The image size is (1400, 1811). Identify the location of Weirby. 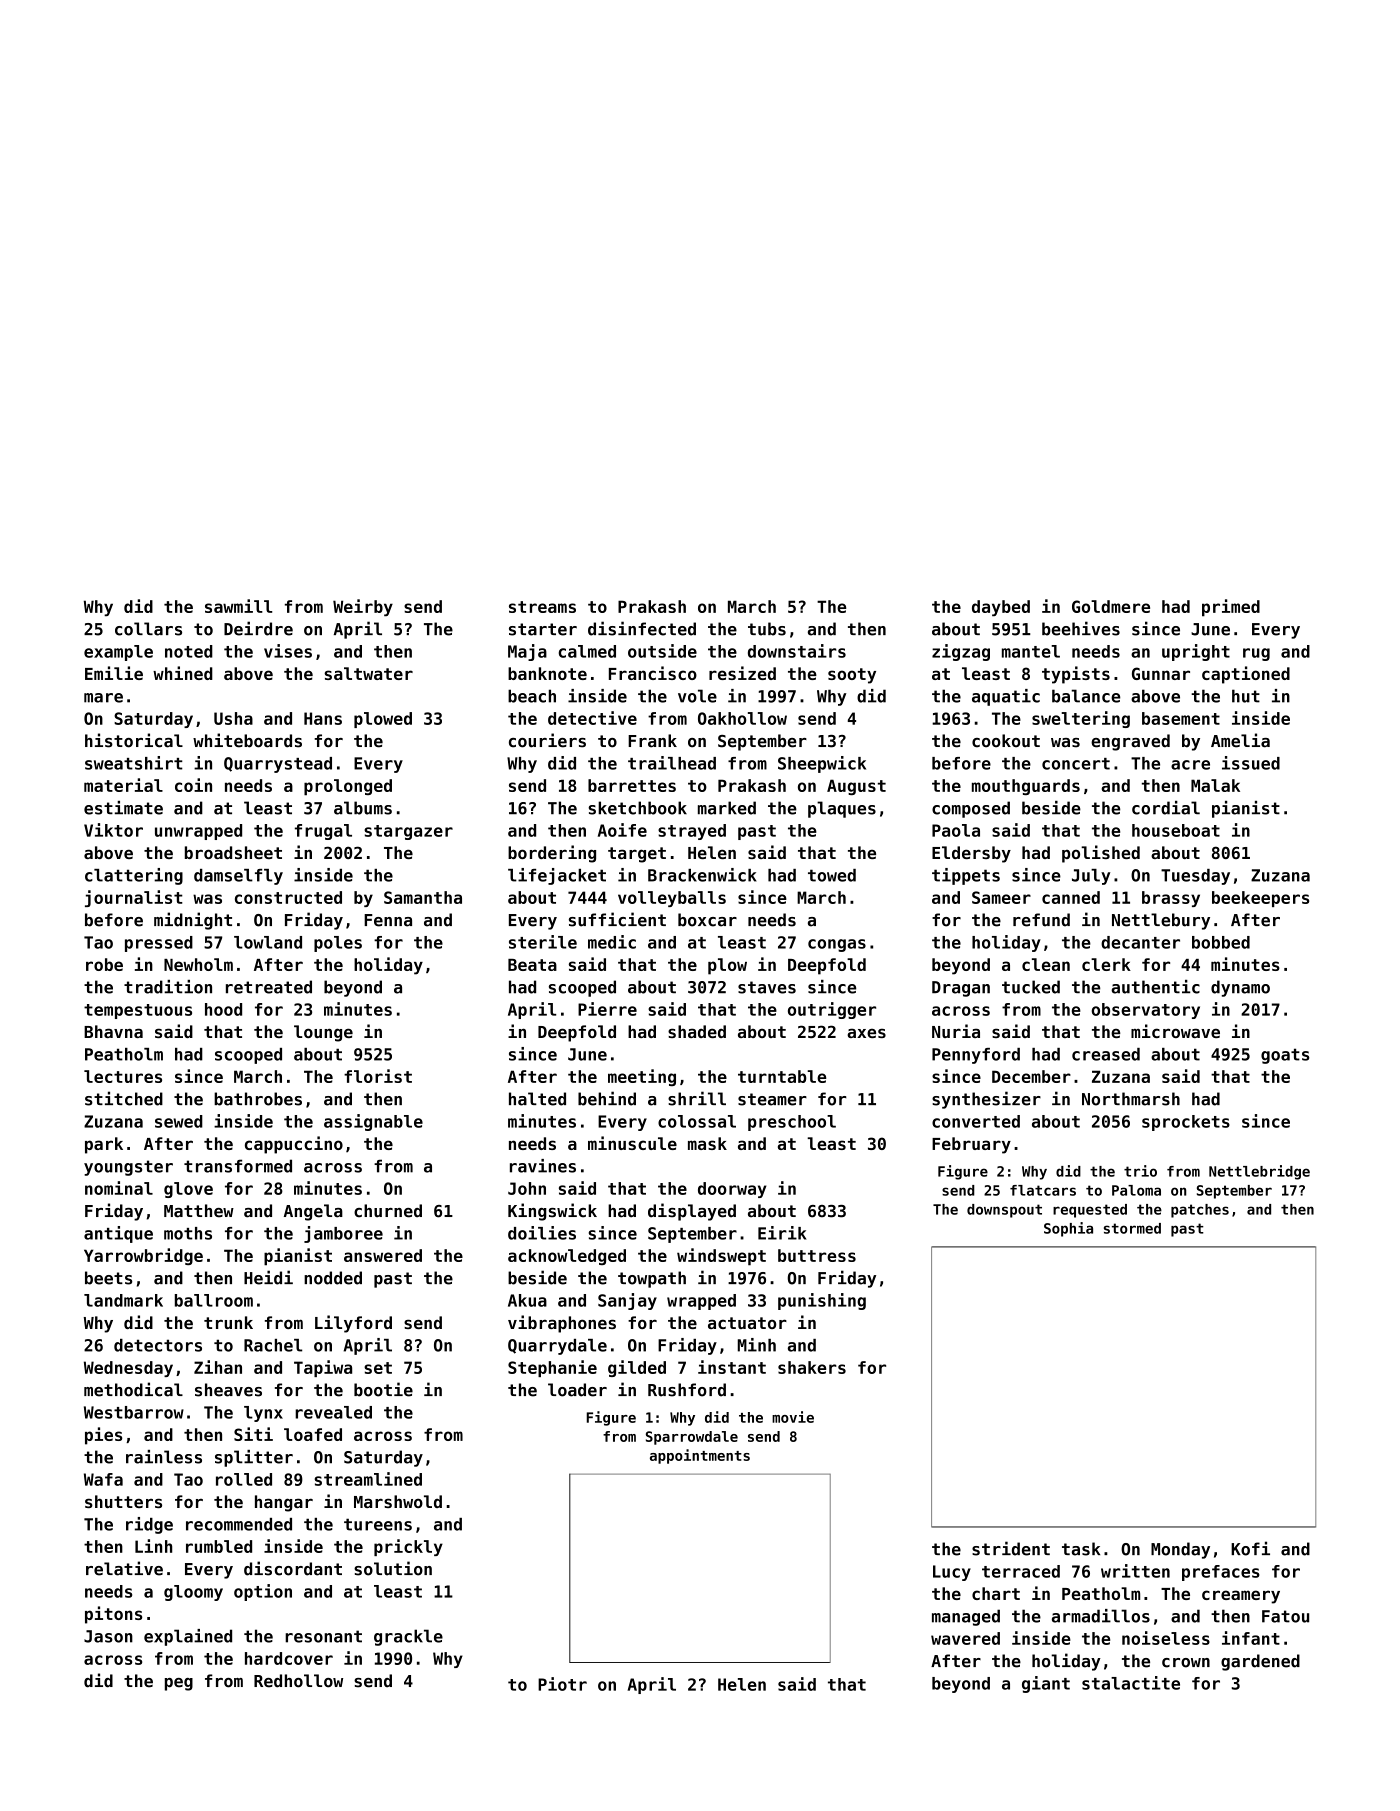
(363, 607).
